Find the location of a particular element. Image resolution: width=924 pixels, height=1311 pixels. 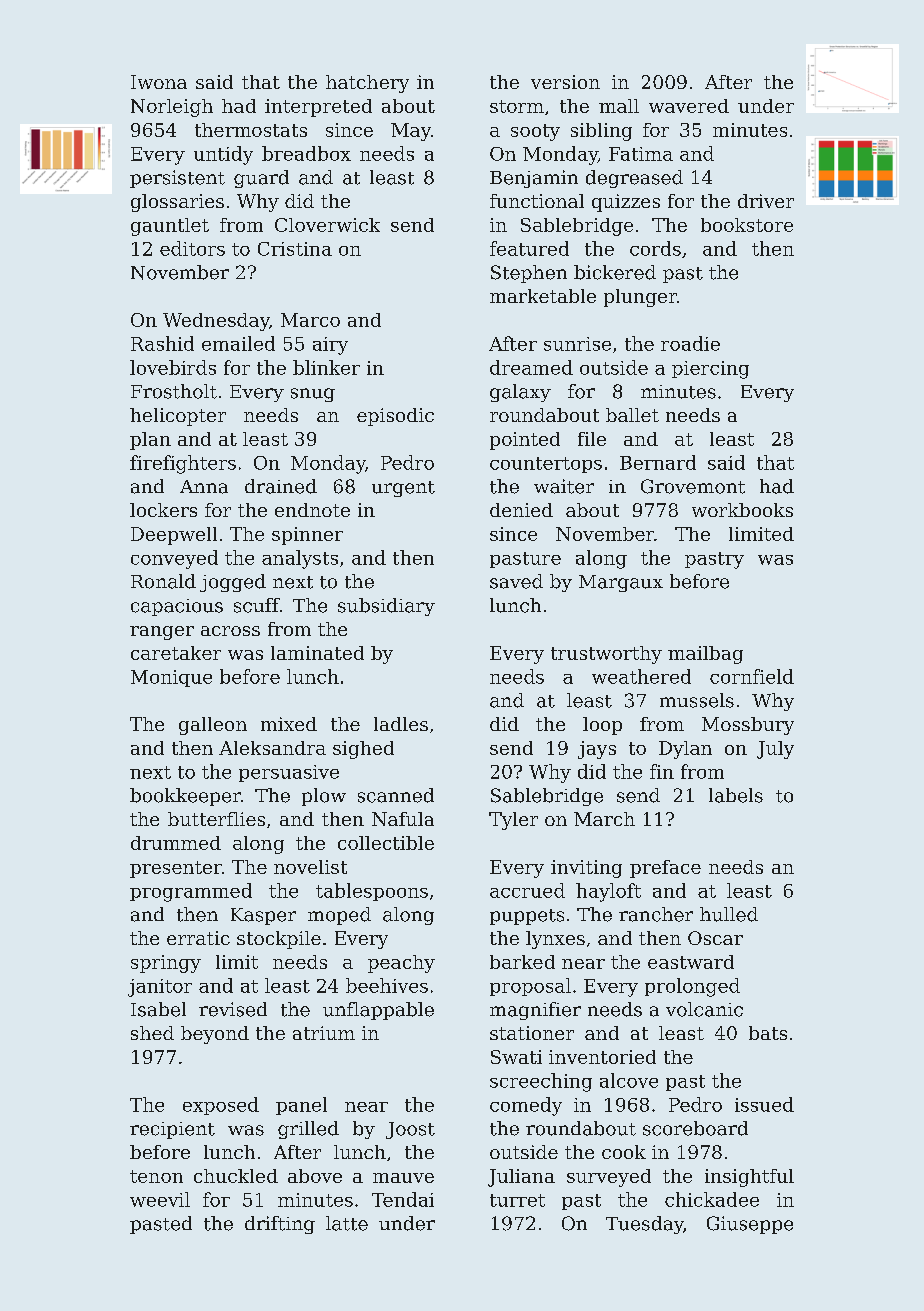

turret is located at coordinates (517, 1200).
